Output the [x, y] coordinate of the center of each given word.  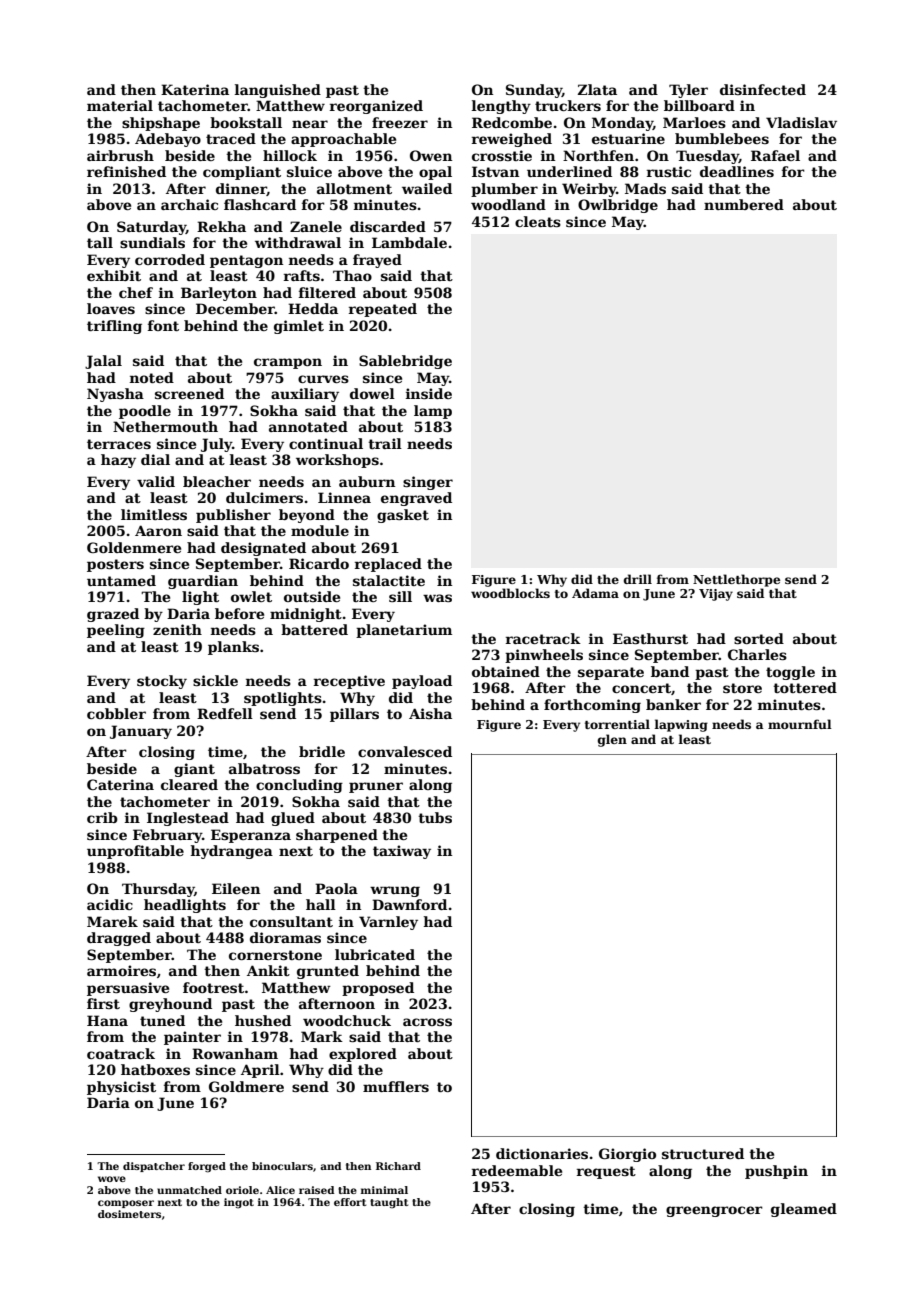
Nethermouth [165, 426]
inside [429, 393]
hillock [290, 155]
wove [112, 1179]
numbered [744, 204]
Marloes [694, 122]
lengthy [501, 107]
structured [703, 1153]
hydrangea [232, 852]
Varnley [388, 923]
